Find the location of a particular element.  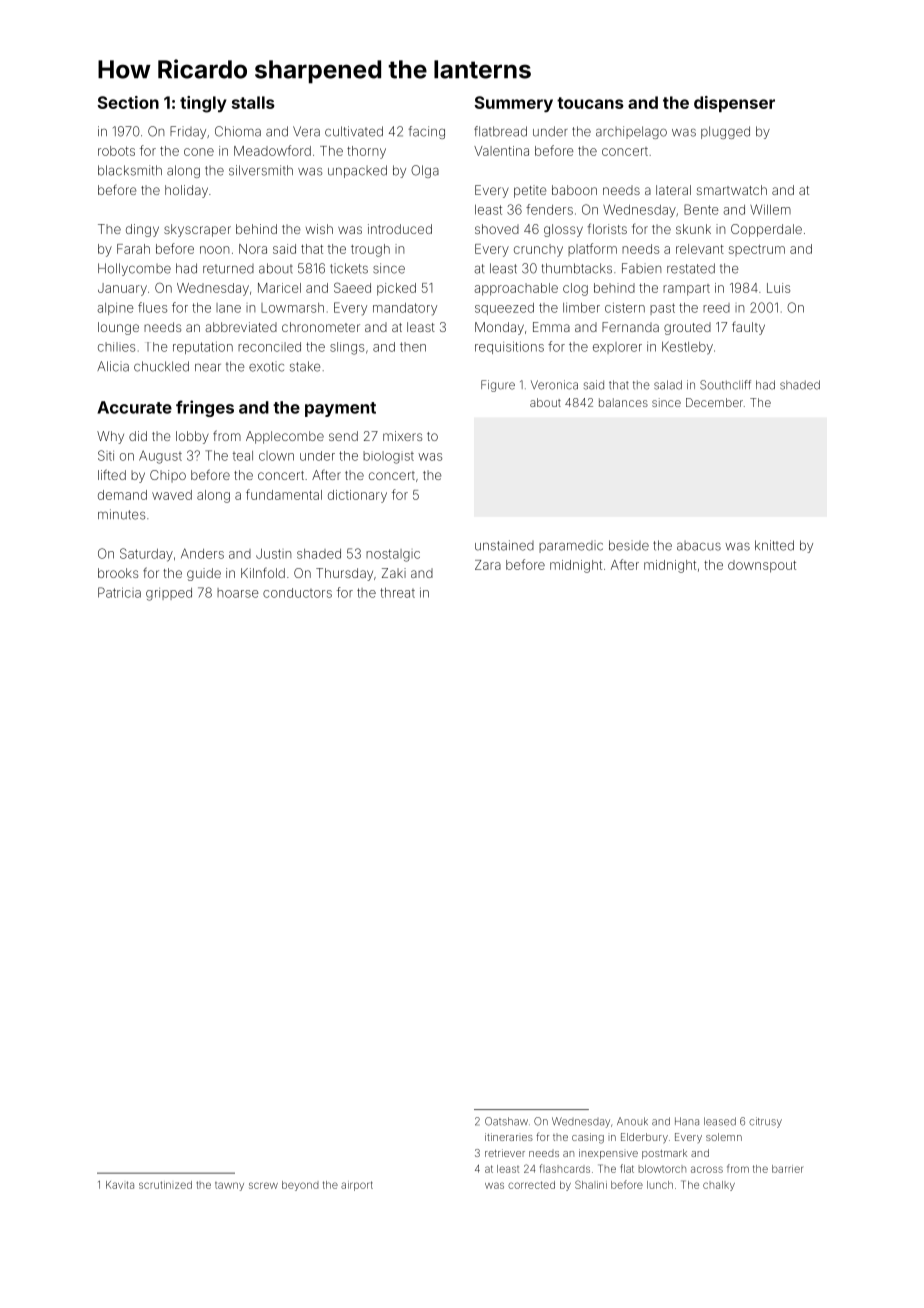

Alicia is located at coordinates (113, 366).
